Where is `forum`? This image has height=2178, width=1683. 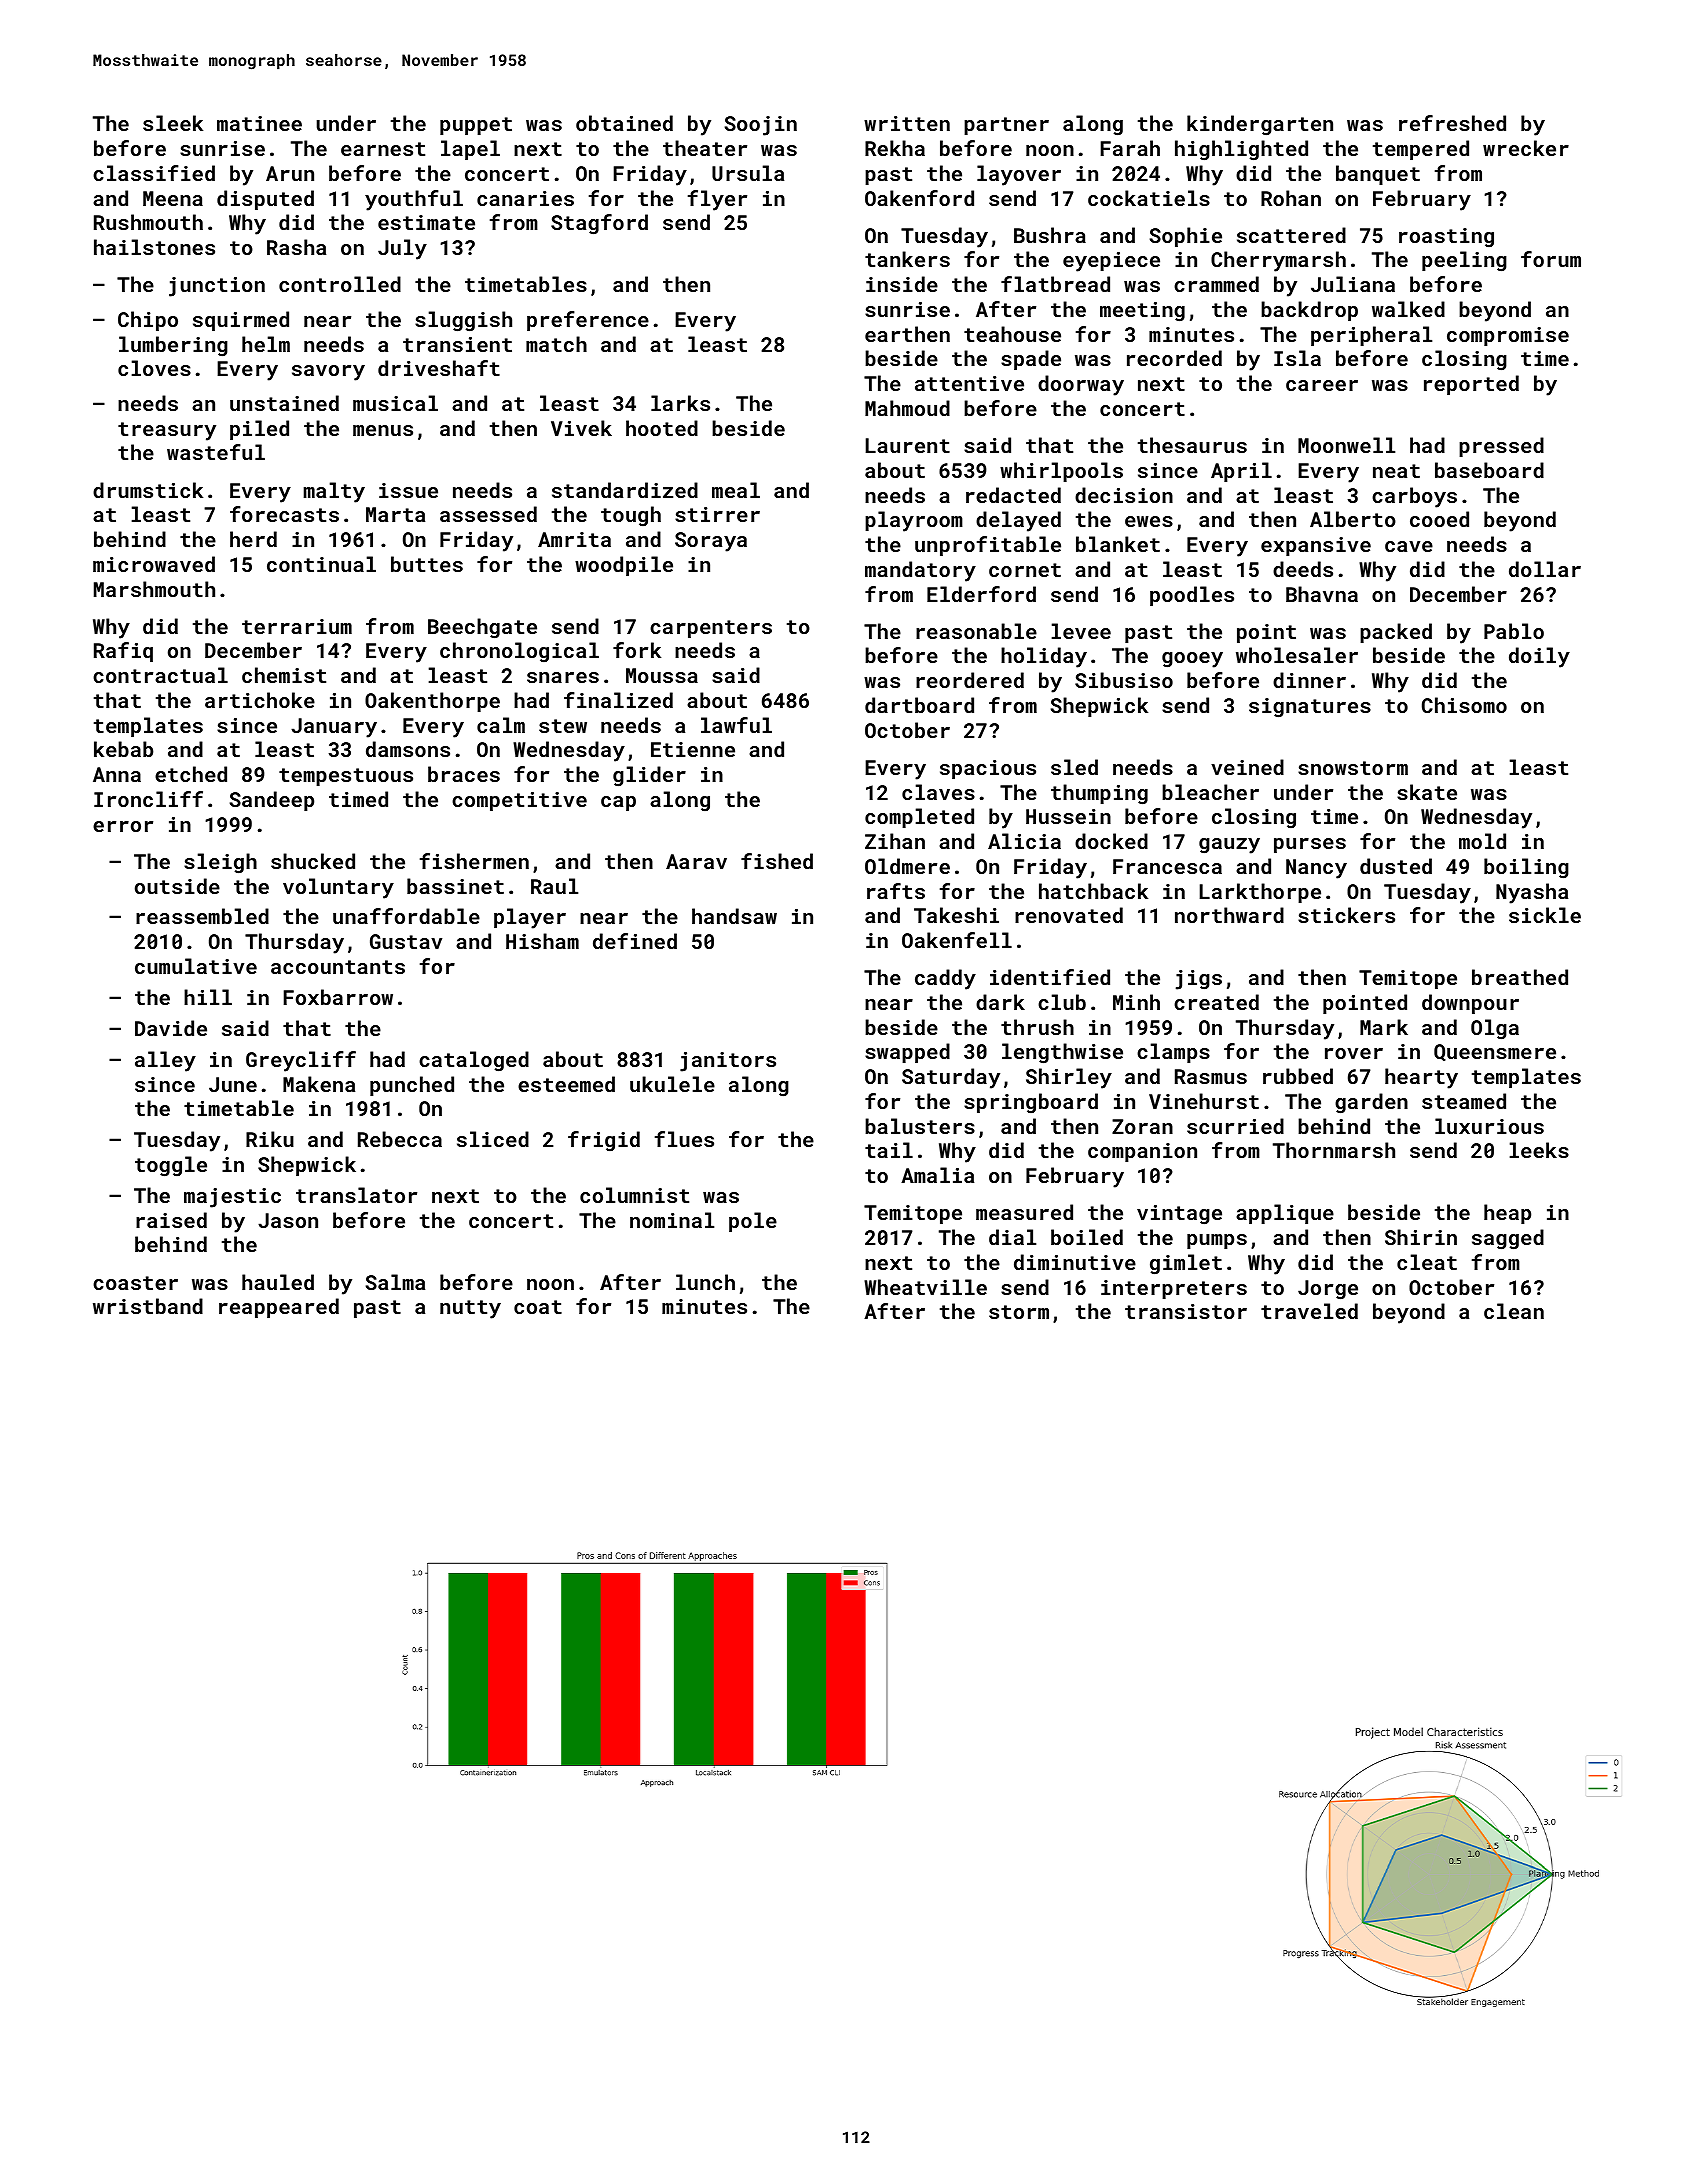
forum is located at coordinates (1551, 259).
